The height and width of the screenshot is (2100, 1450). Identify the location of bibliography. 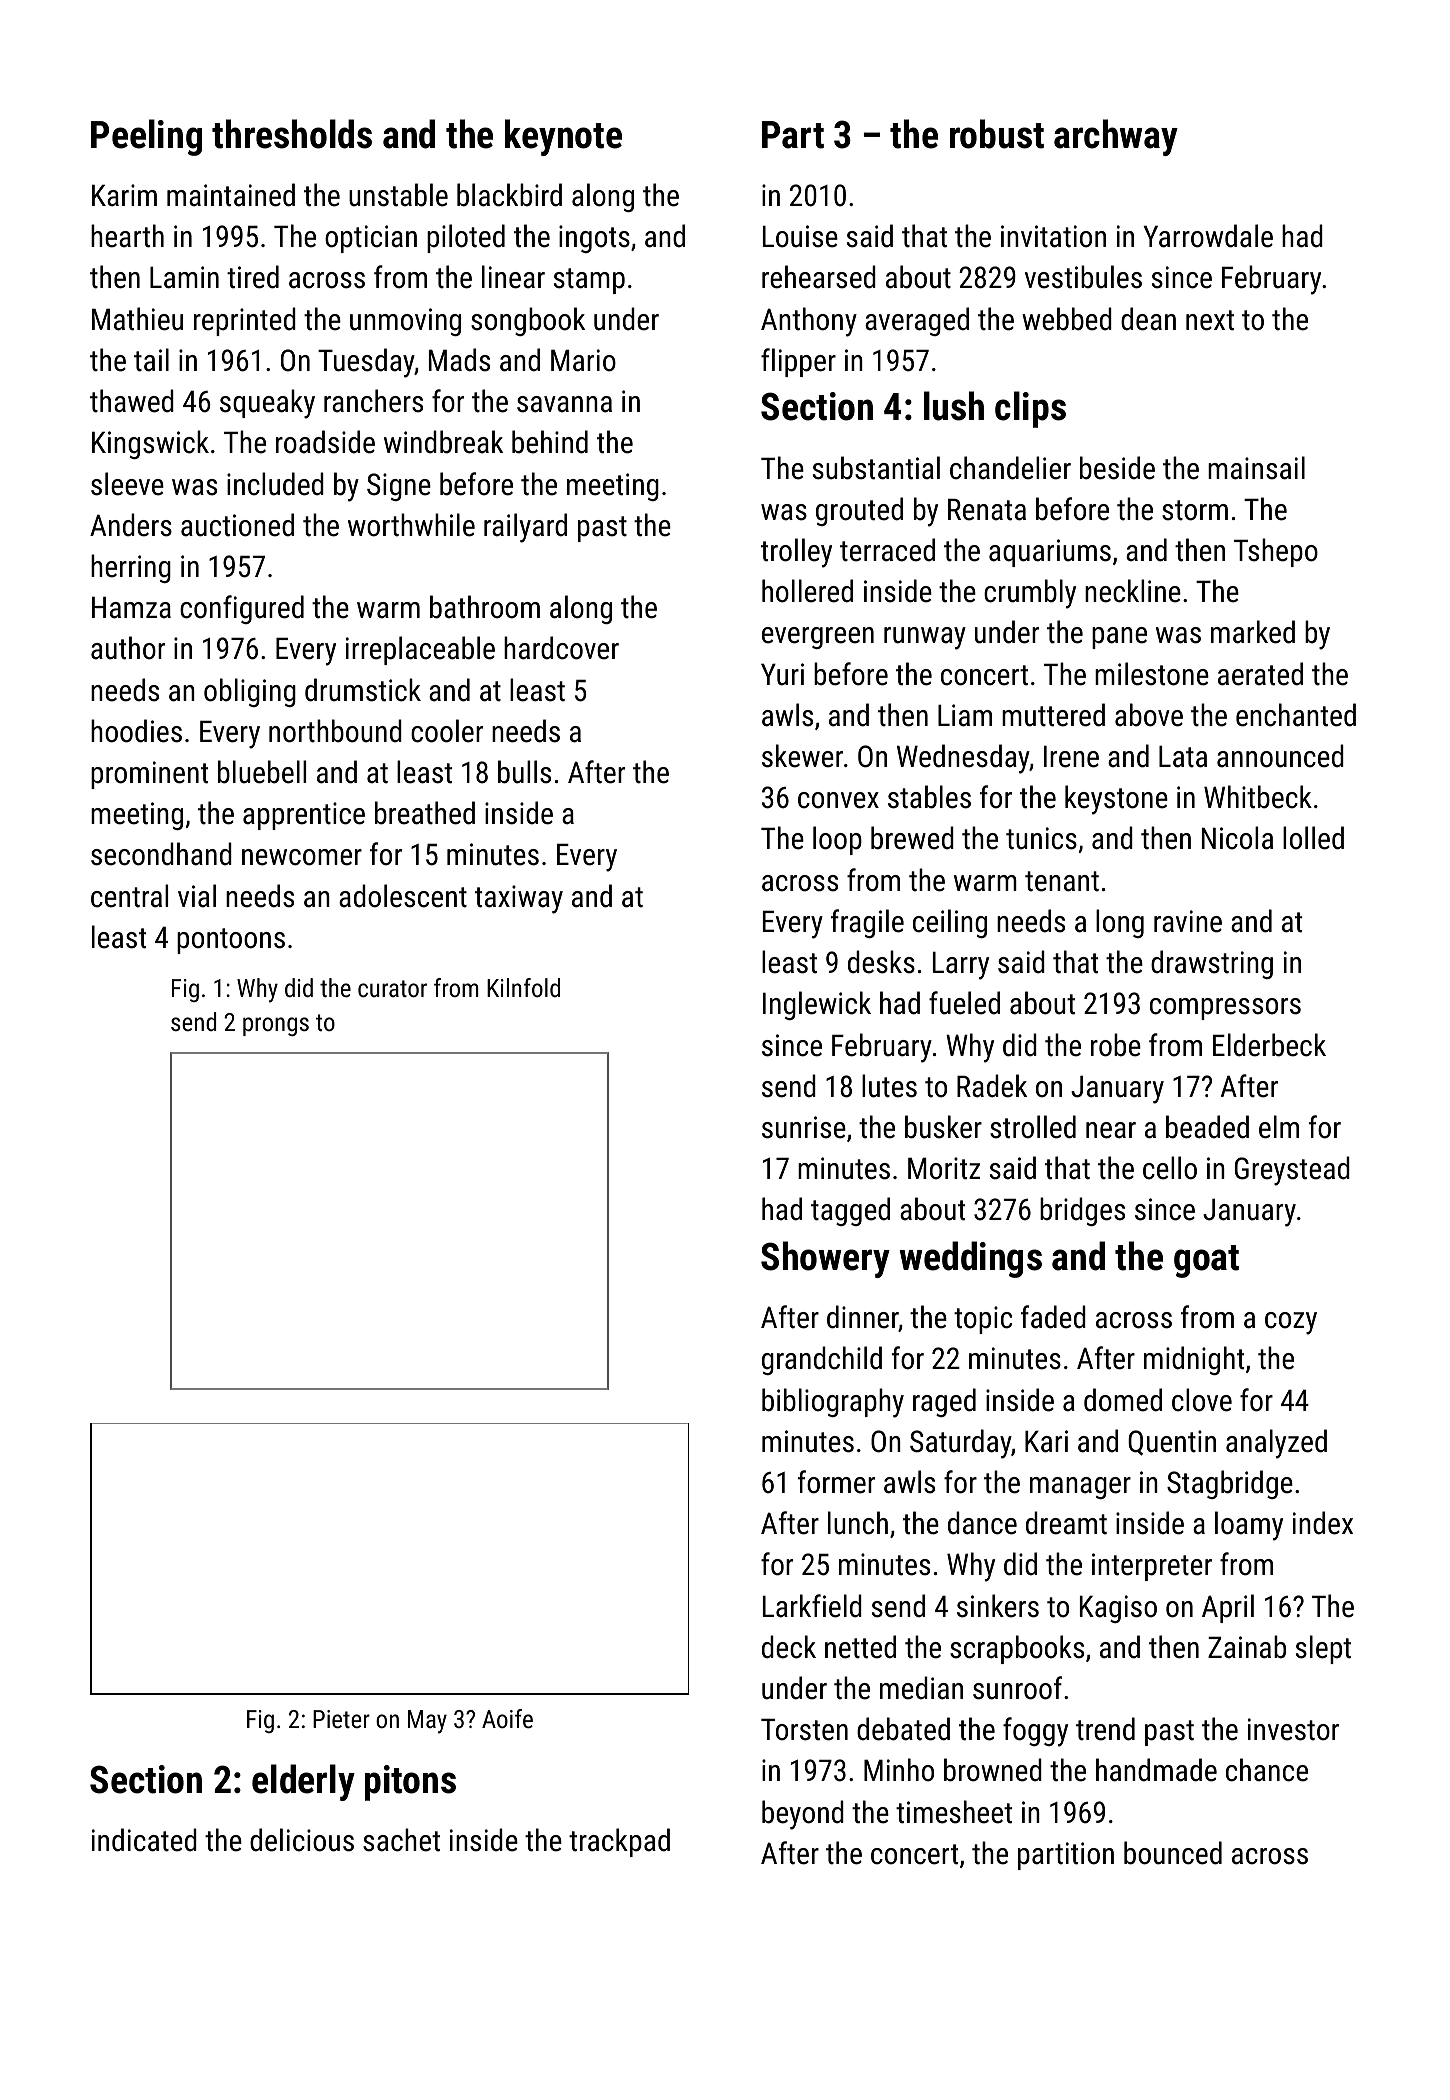
(833, 1403).
